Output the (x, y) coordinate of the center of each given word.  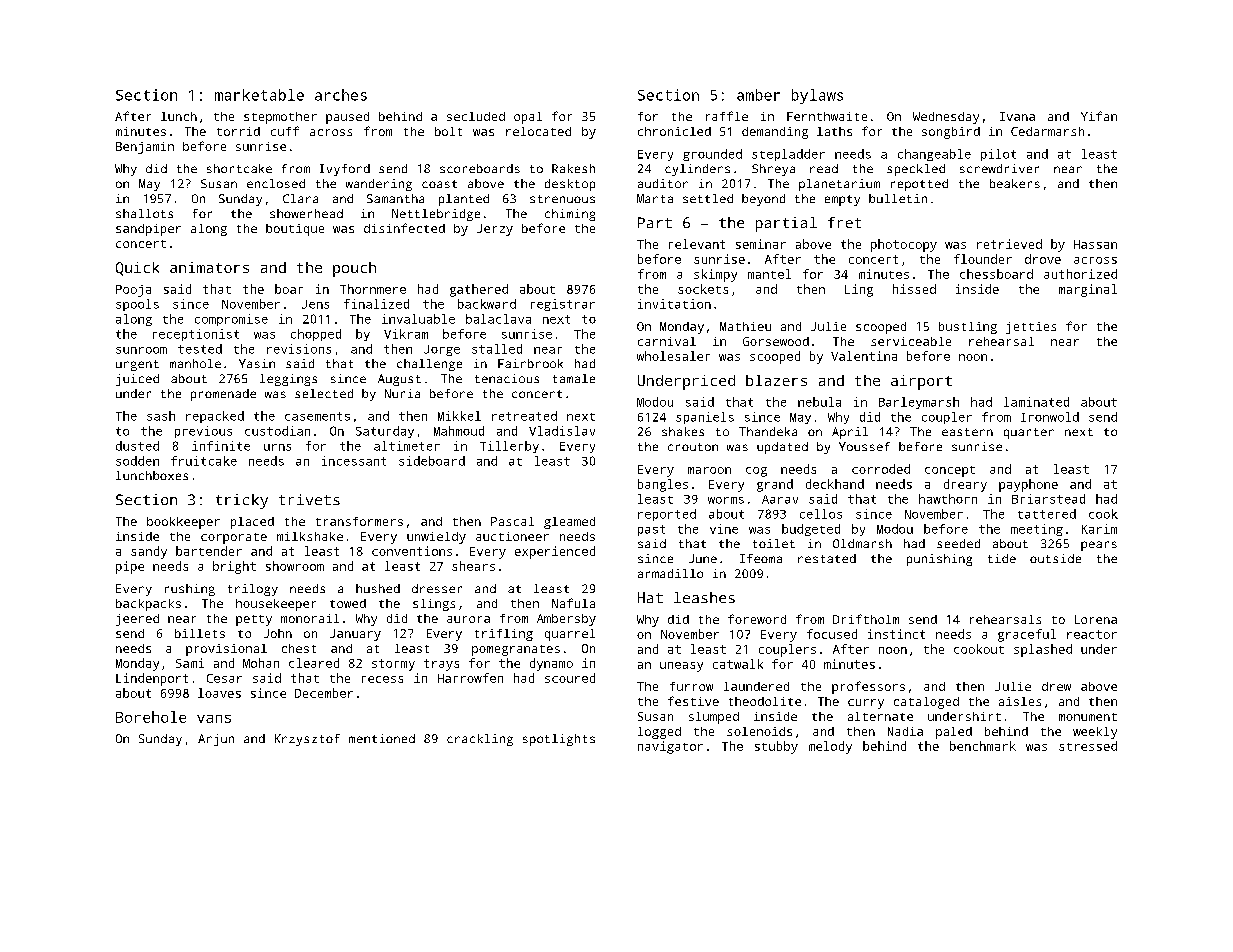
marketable (259, 95)
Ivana (1017, 116)
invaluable (418, 319)
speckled (916, 170)
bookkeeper (183, 523)
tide (1002, 558)
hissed (914, 289)
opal (528, 118)
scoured (570, 678)
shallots (144, 213)
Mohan (261, 663)
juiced (137, 380)
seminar (761, 244)
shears (473, 566)
